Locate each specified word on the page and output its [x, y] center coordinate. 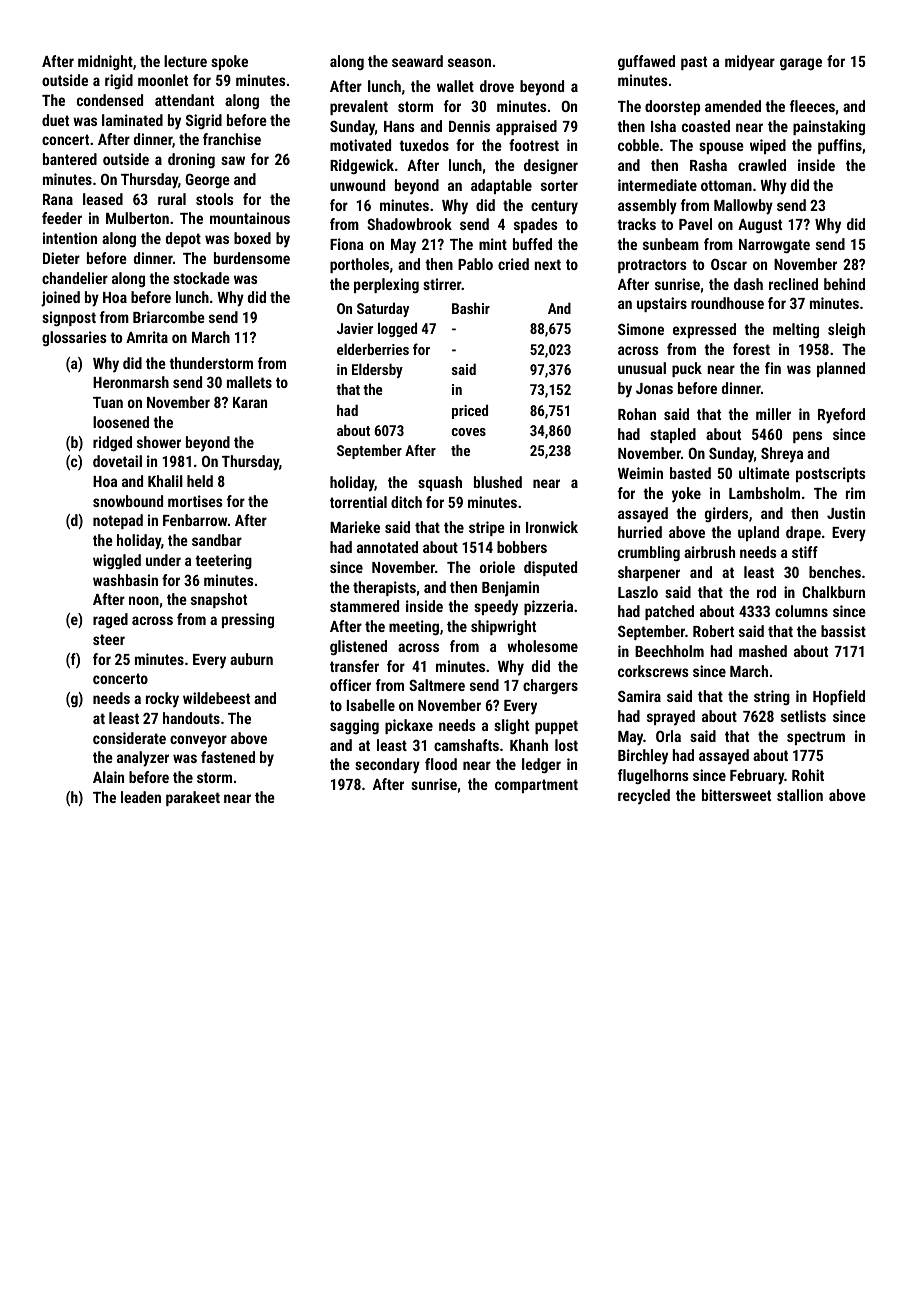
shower [159, 442]
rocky [162, 700]
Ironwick [552, 527]
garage [801, 64]
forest [751, 349]
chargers [550, 686]
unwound [357, 185]
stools [215, 199]
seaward [417, 61]
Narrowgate [774, 246]
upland [758, 533]
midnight [105, 62]
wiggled [117, 562]
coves [469, 432]
